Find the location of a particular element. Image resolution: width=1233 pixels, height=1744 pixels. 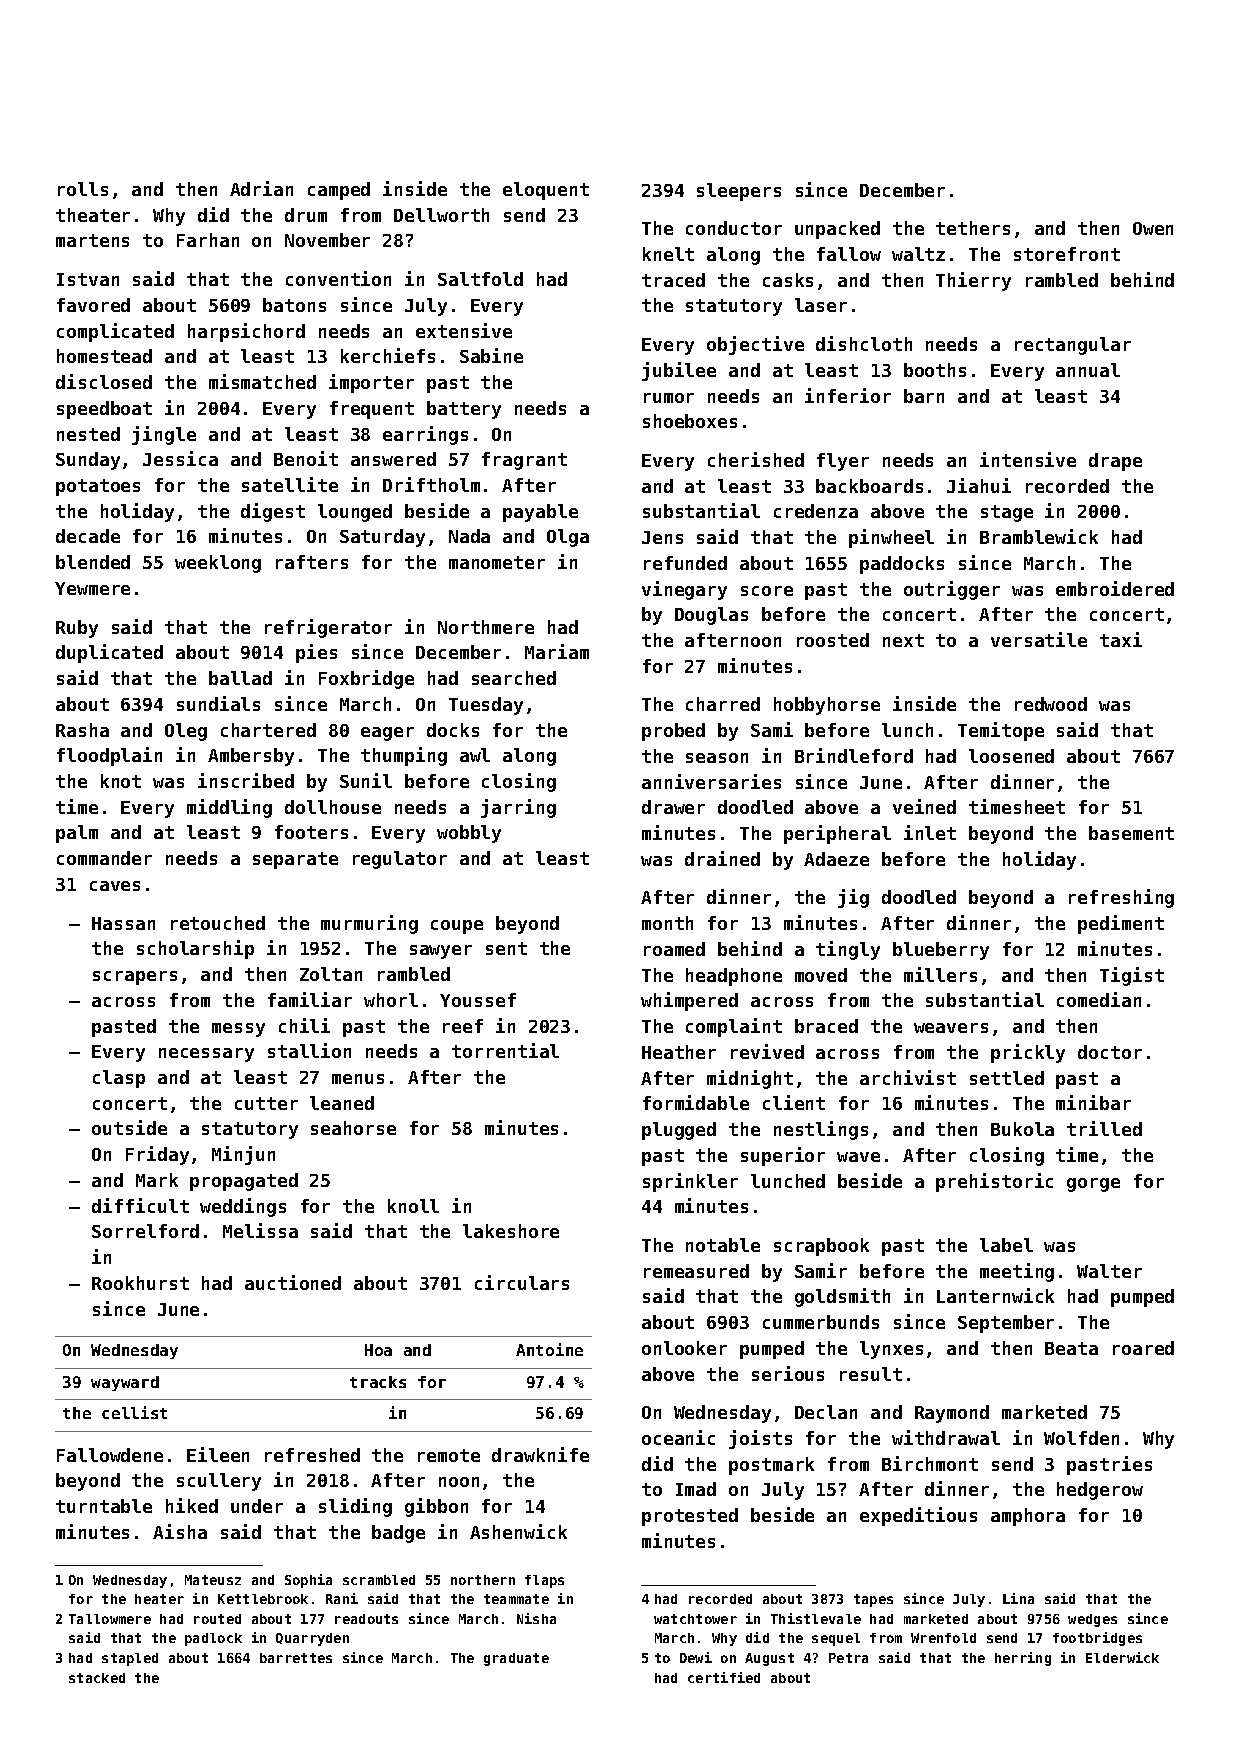

torrential is located at coordinates (505, 1050).
